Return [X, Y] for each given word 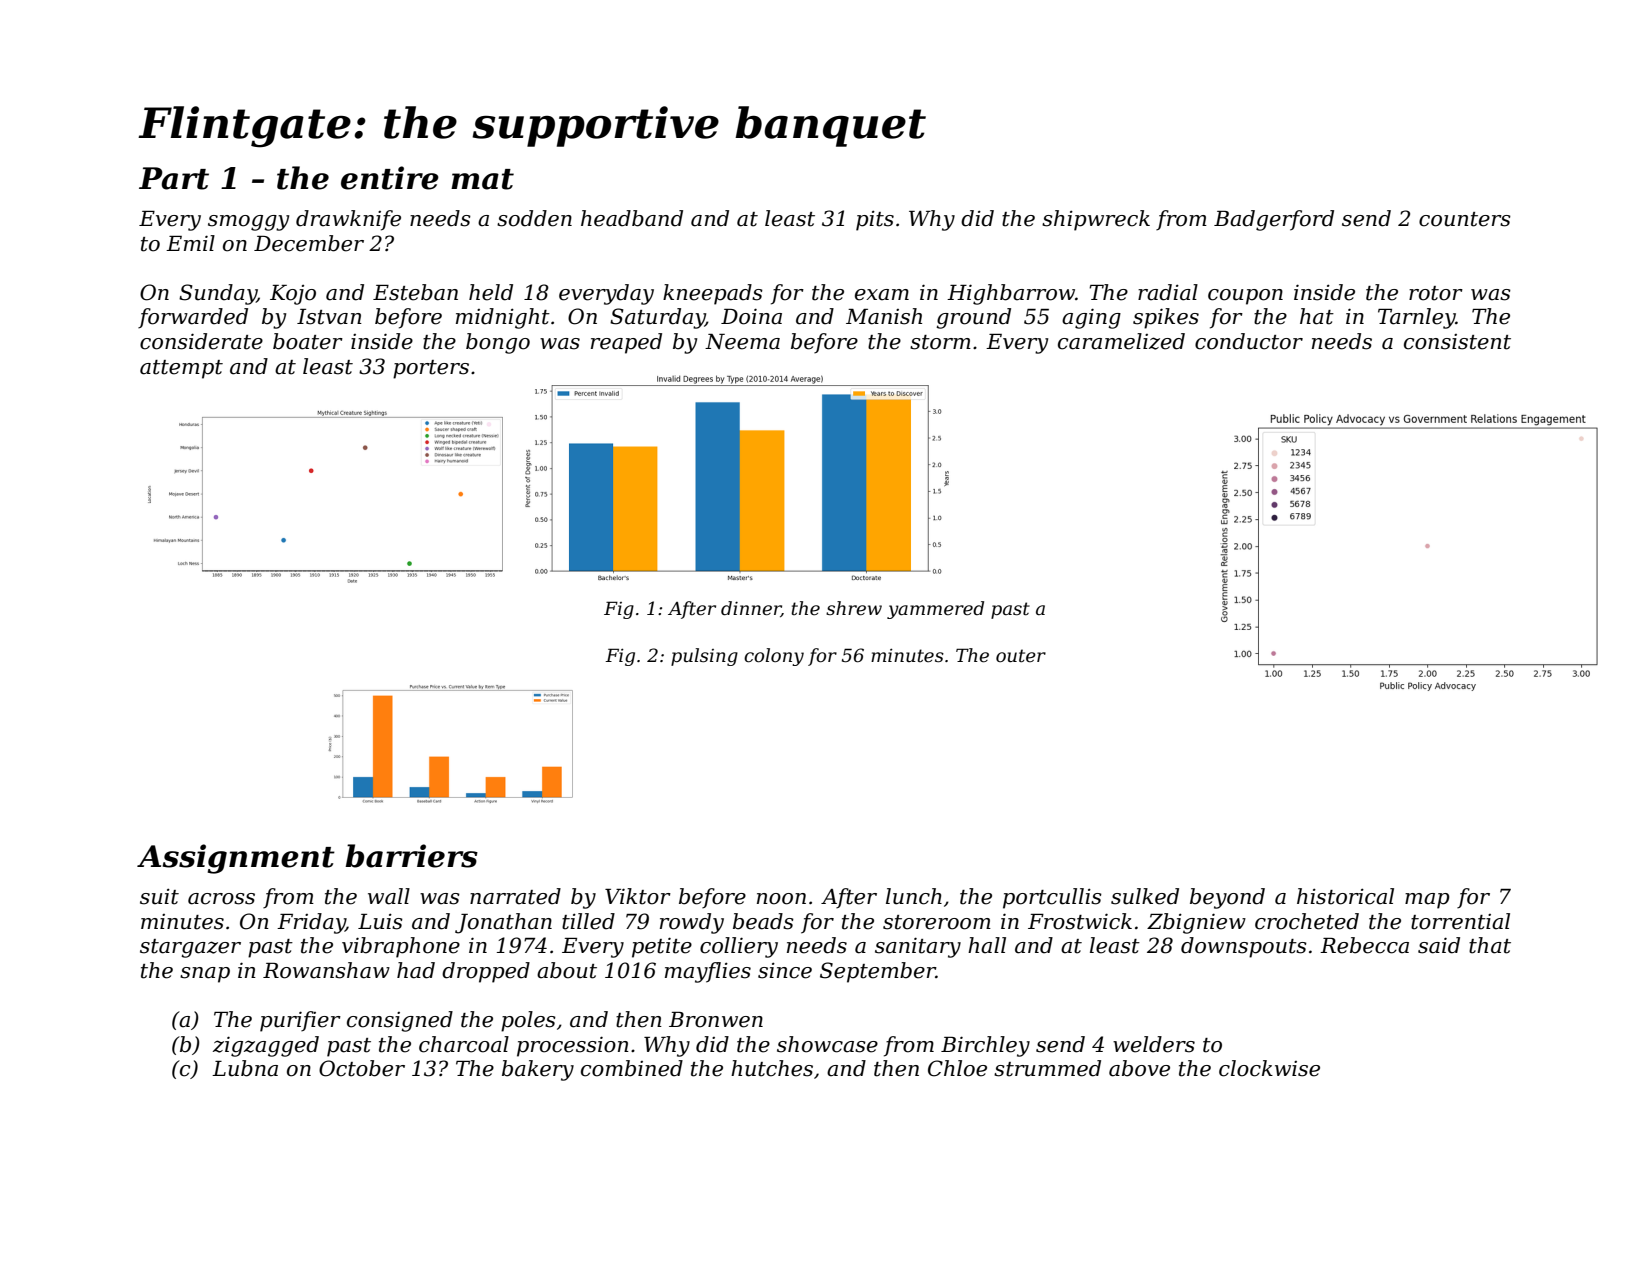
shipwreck [1096, 220]
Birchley [985, 1046]
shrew [854, 608]
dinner [751, 609]
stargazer [190, 948]
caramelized [1121, 341]
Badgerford [1274, 220]
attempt [181, 369]
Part [174, 178]
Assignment [236, 859]
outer [1021, 656]
